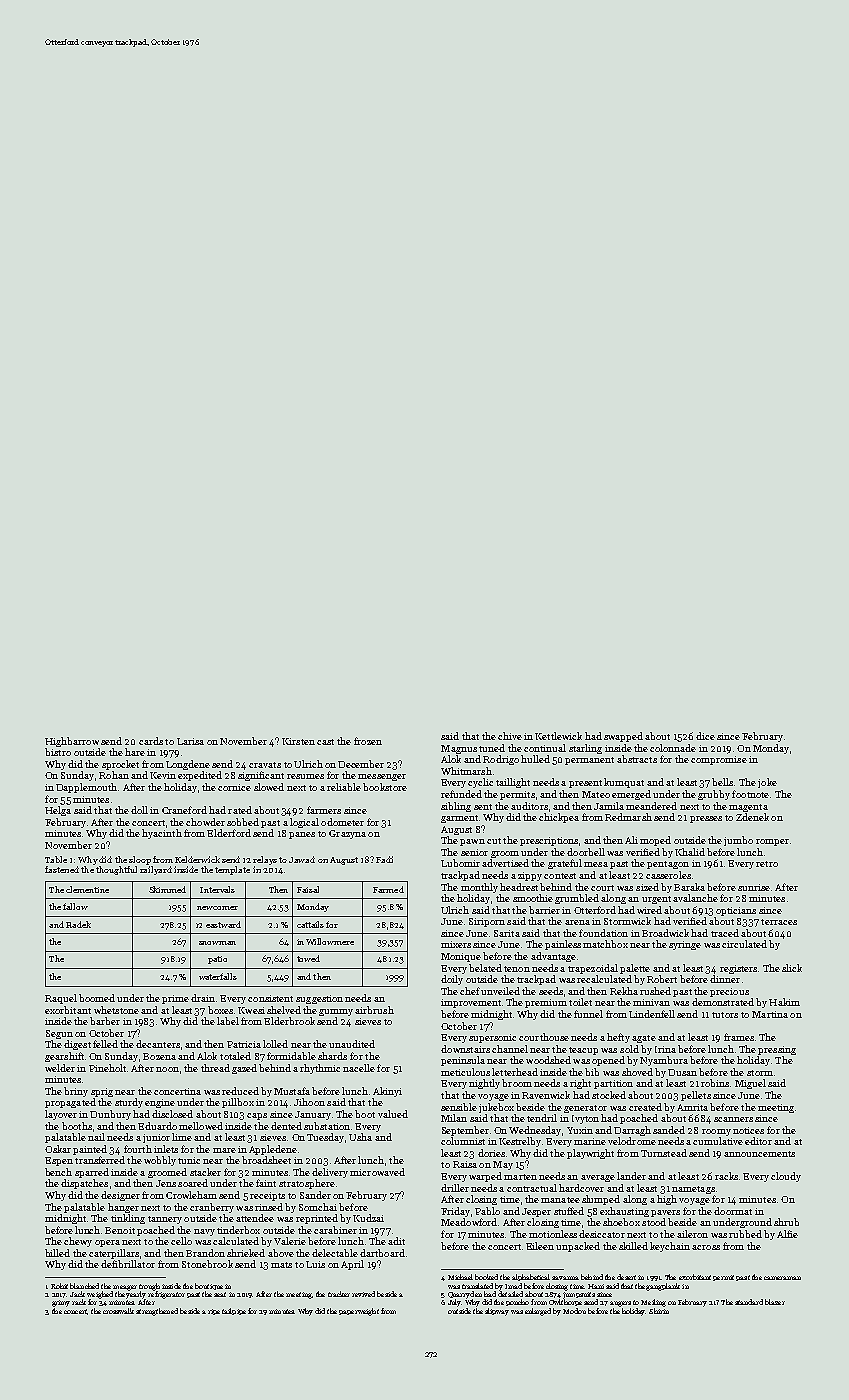  What do you see at coordinates (359, 1312) in the page?
I see `paperweight` at bounding box center [359, 1312].
